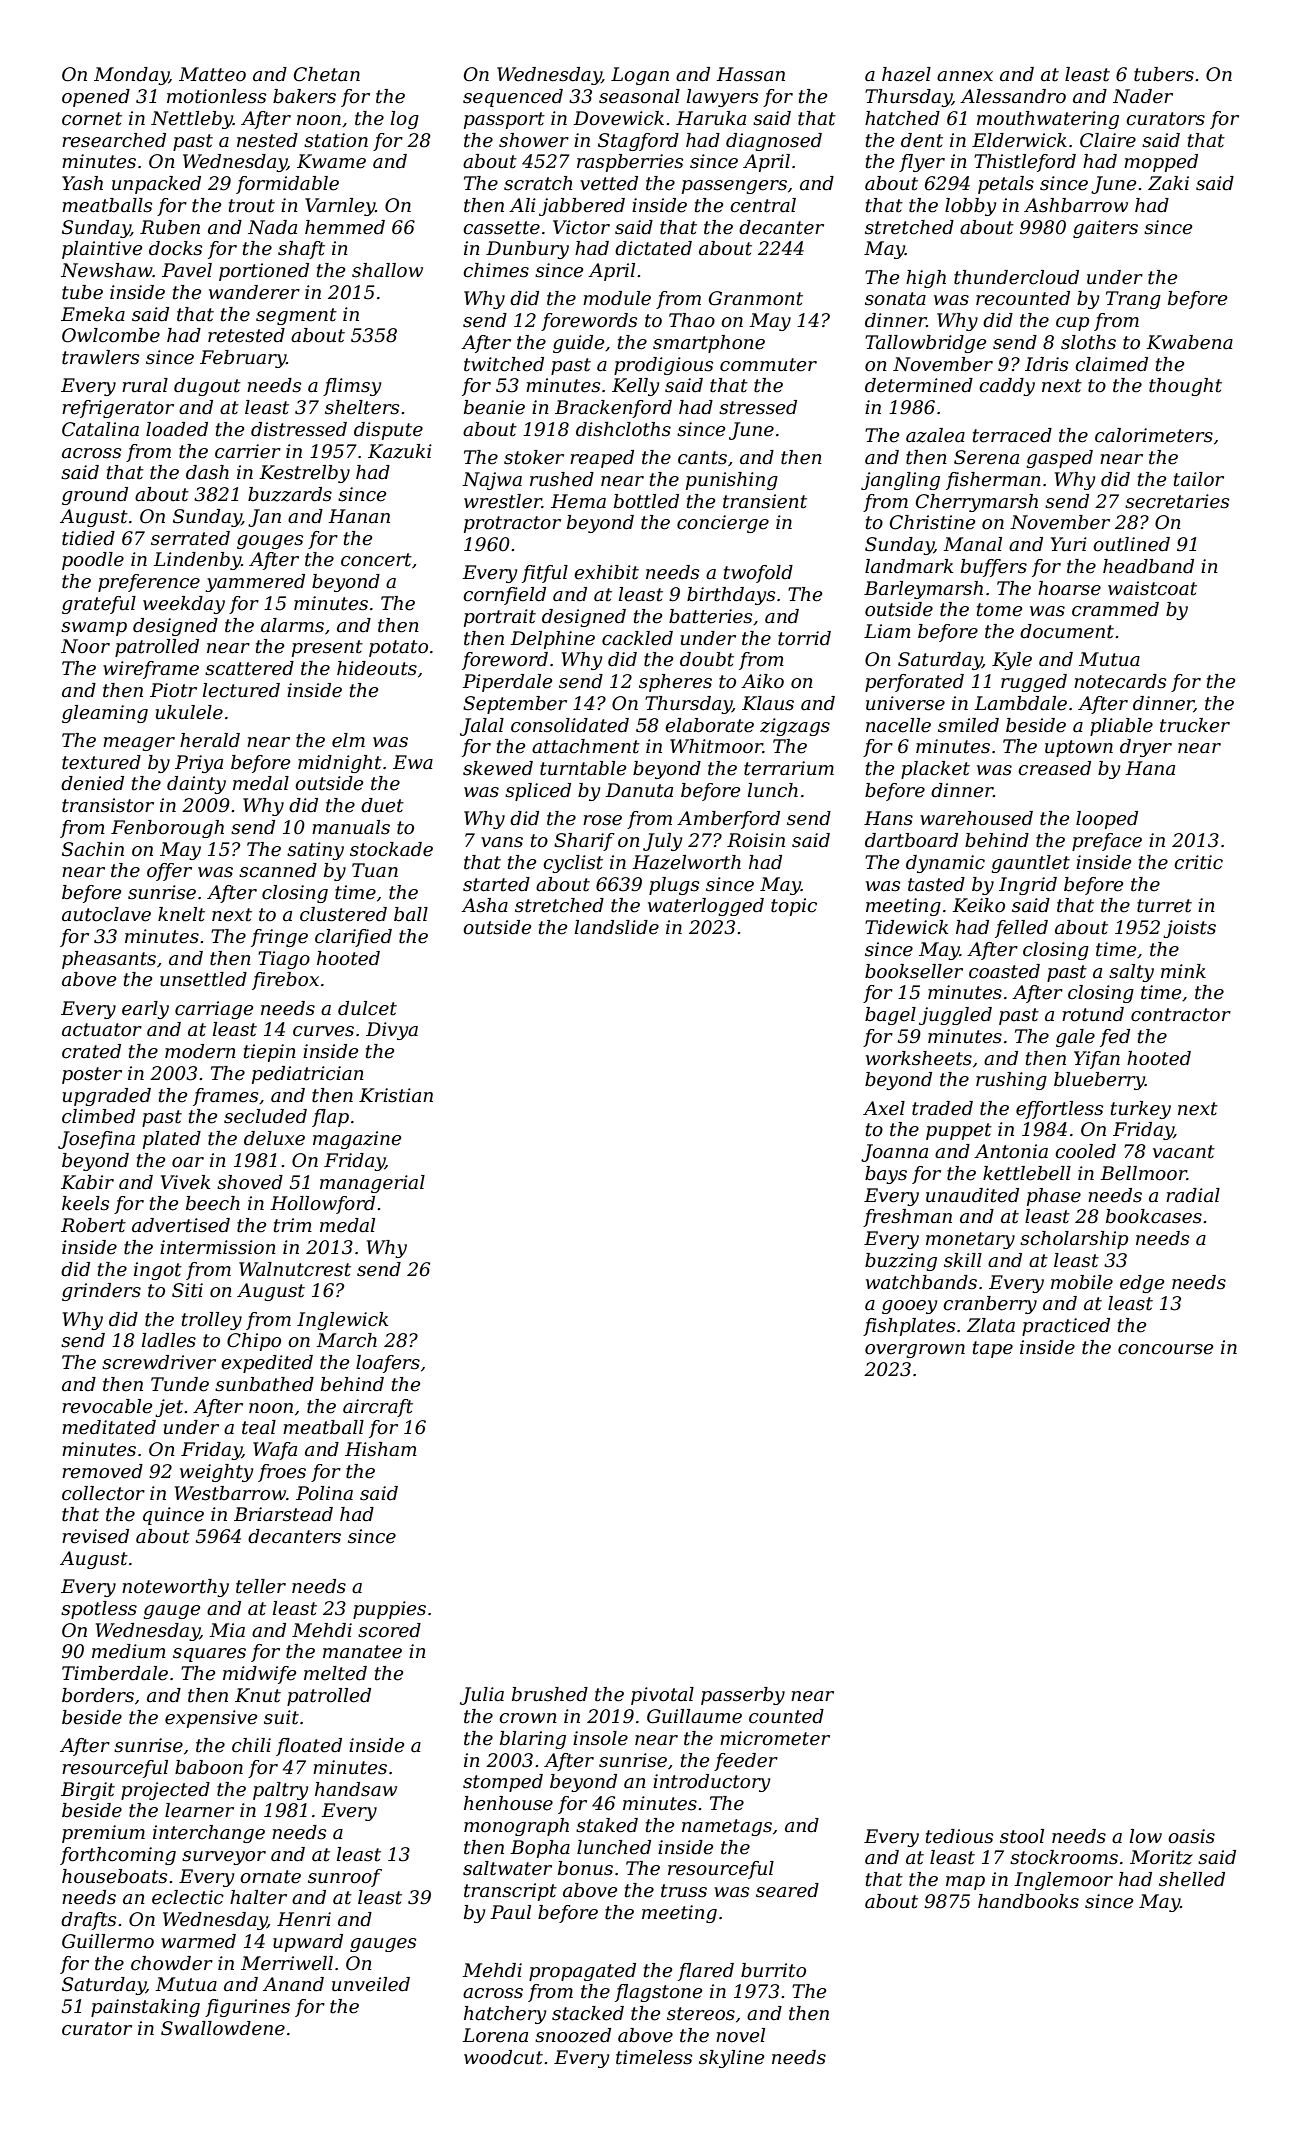 This page has width=1300, height=2142. What do you see at coordinates (82, 183) in the page?
I see `Yash` at bounding box center [82, 183].
